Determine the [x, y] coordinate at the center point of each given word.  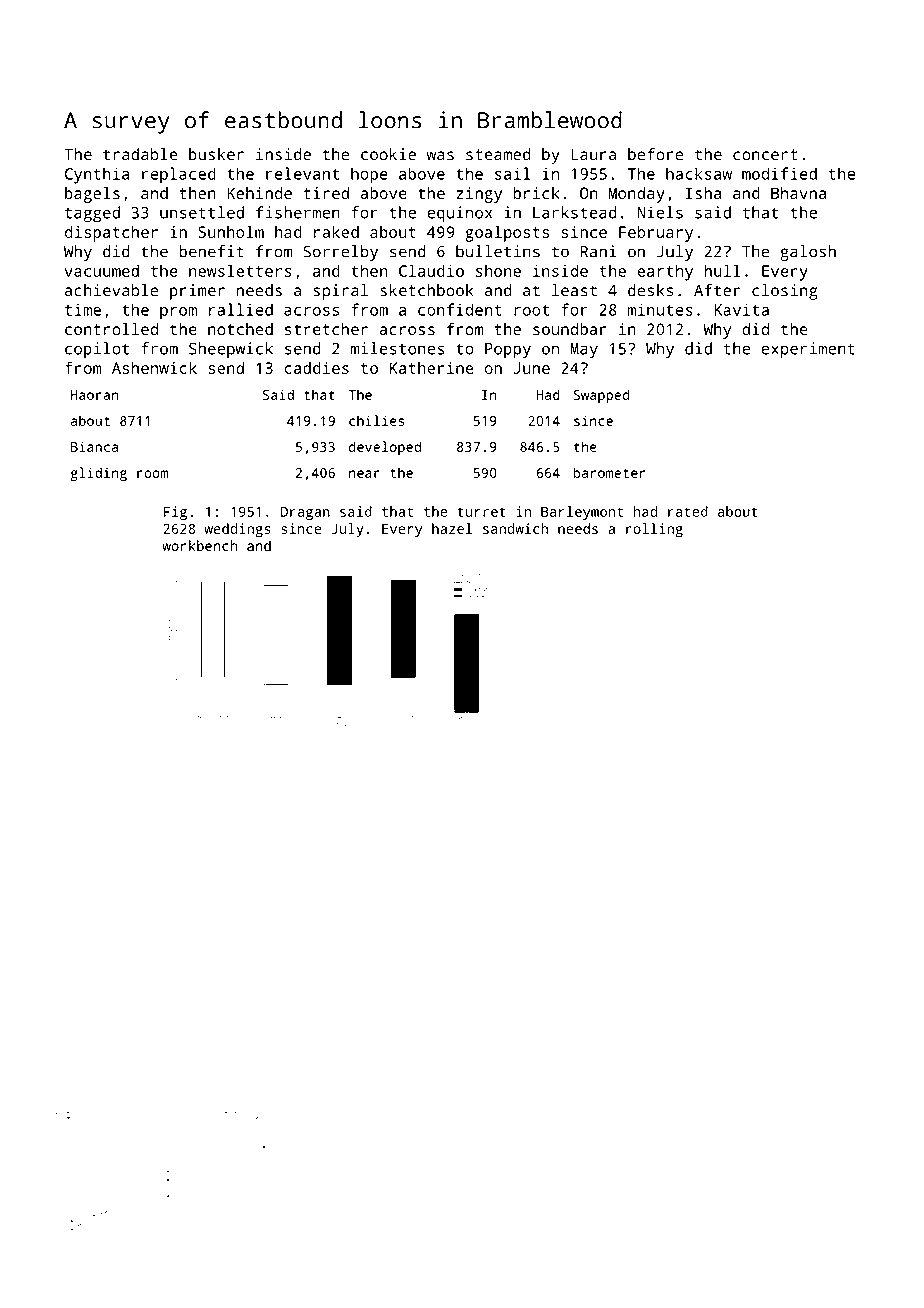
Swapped [601, 396]
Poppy [508, 350]
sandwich [515, 528]
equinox [459, 214]
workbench [199, 545]
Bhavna [798, 193]
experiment [808, 350]
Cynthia [97, 175]
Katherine [432, 368]
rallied [241, 309]
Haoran [94, 395]
